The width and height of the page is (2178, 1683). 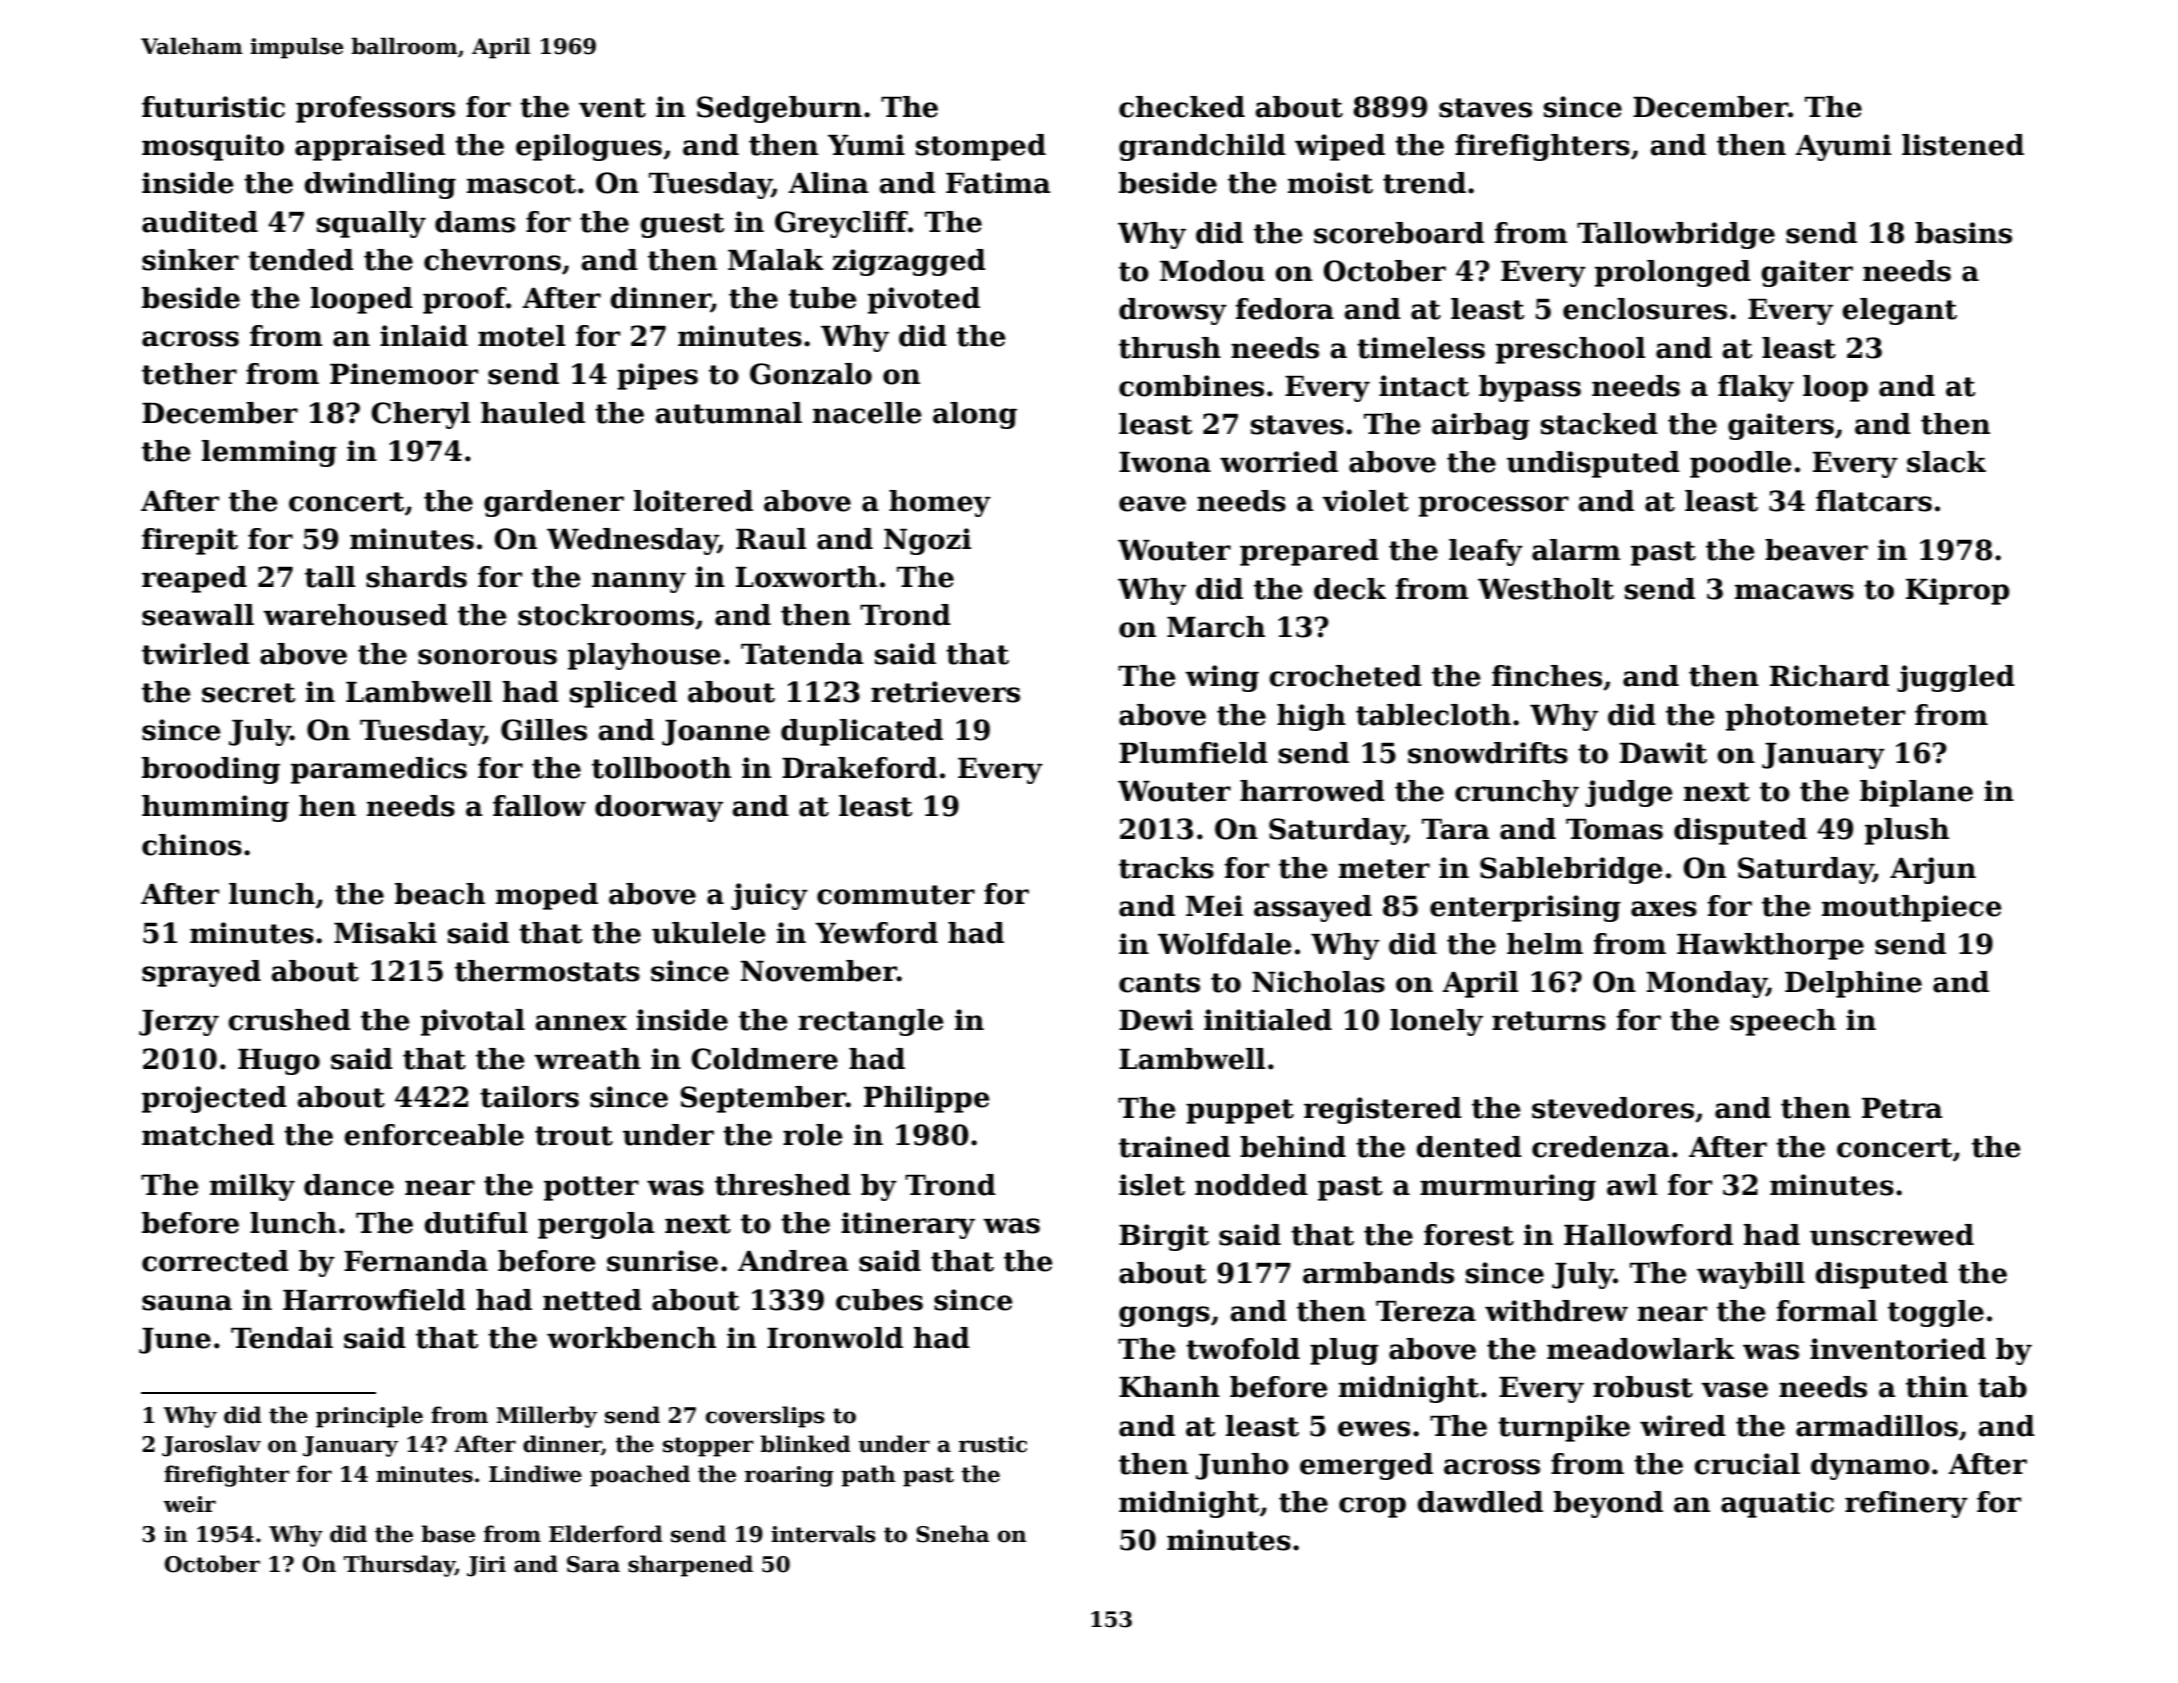 What do you see at coordinates (1963, 145) in the page?
I see `listened` at bounding box center [1963, 145].
